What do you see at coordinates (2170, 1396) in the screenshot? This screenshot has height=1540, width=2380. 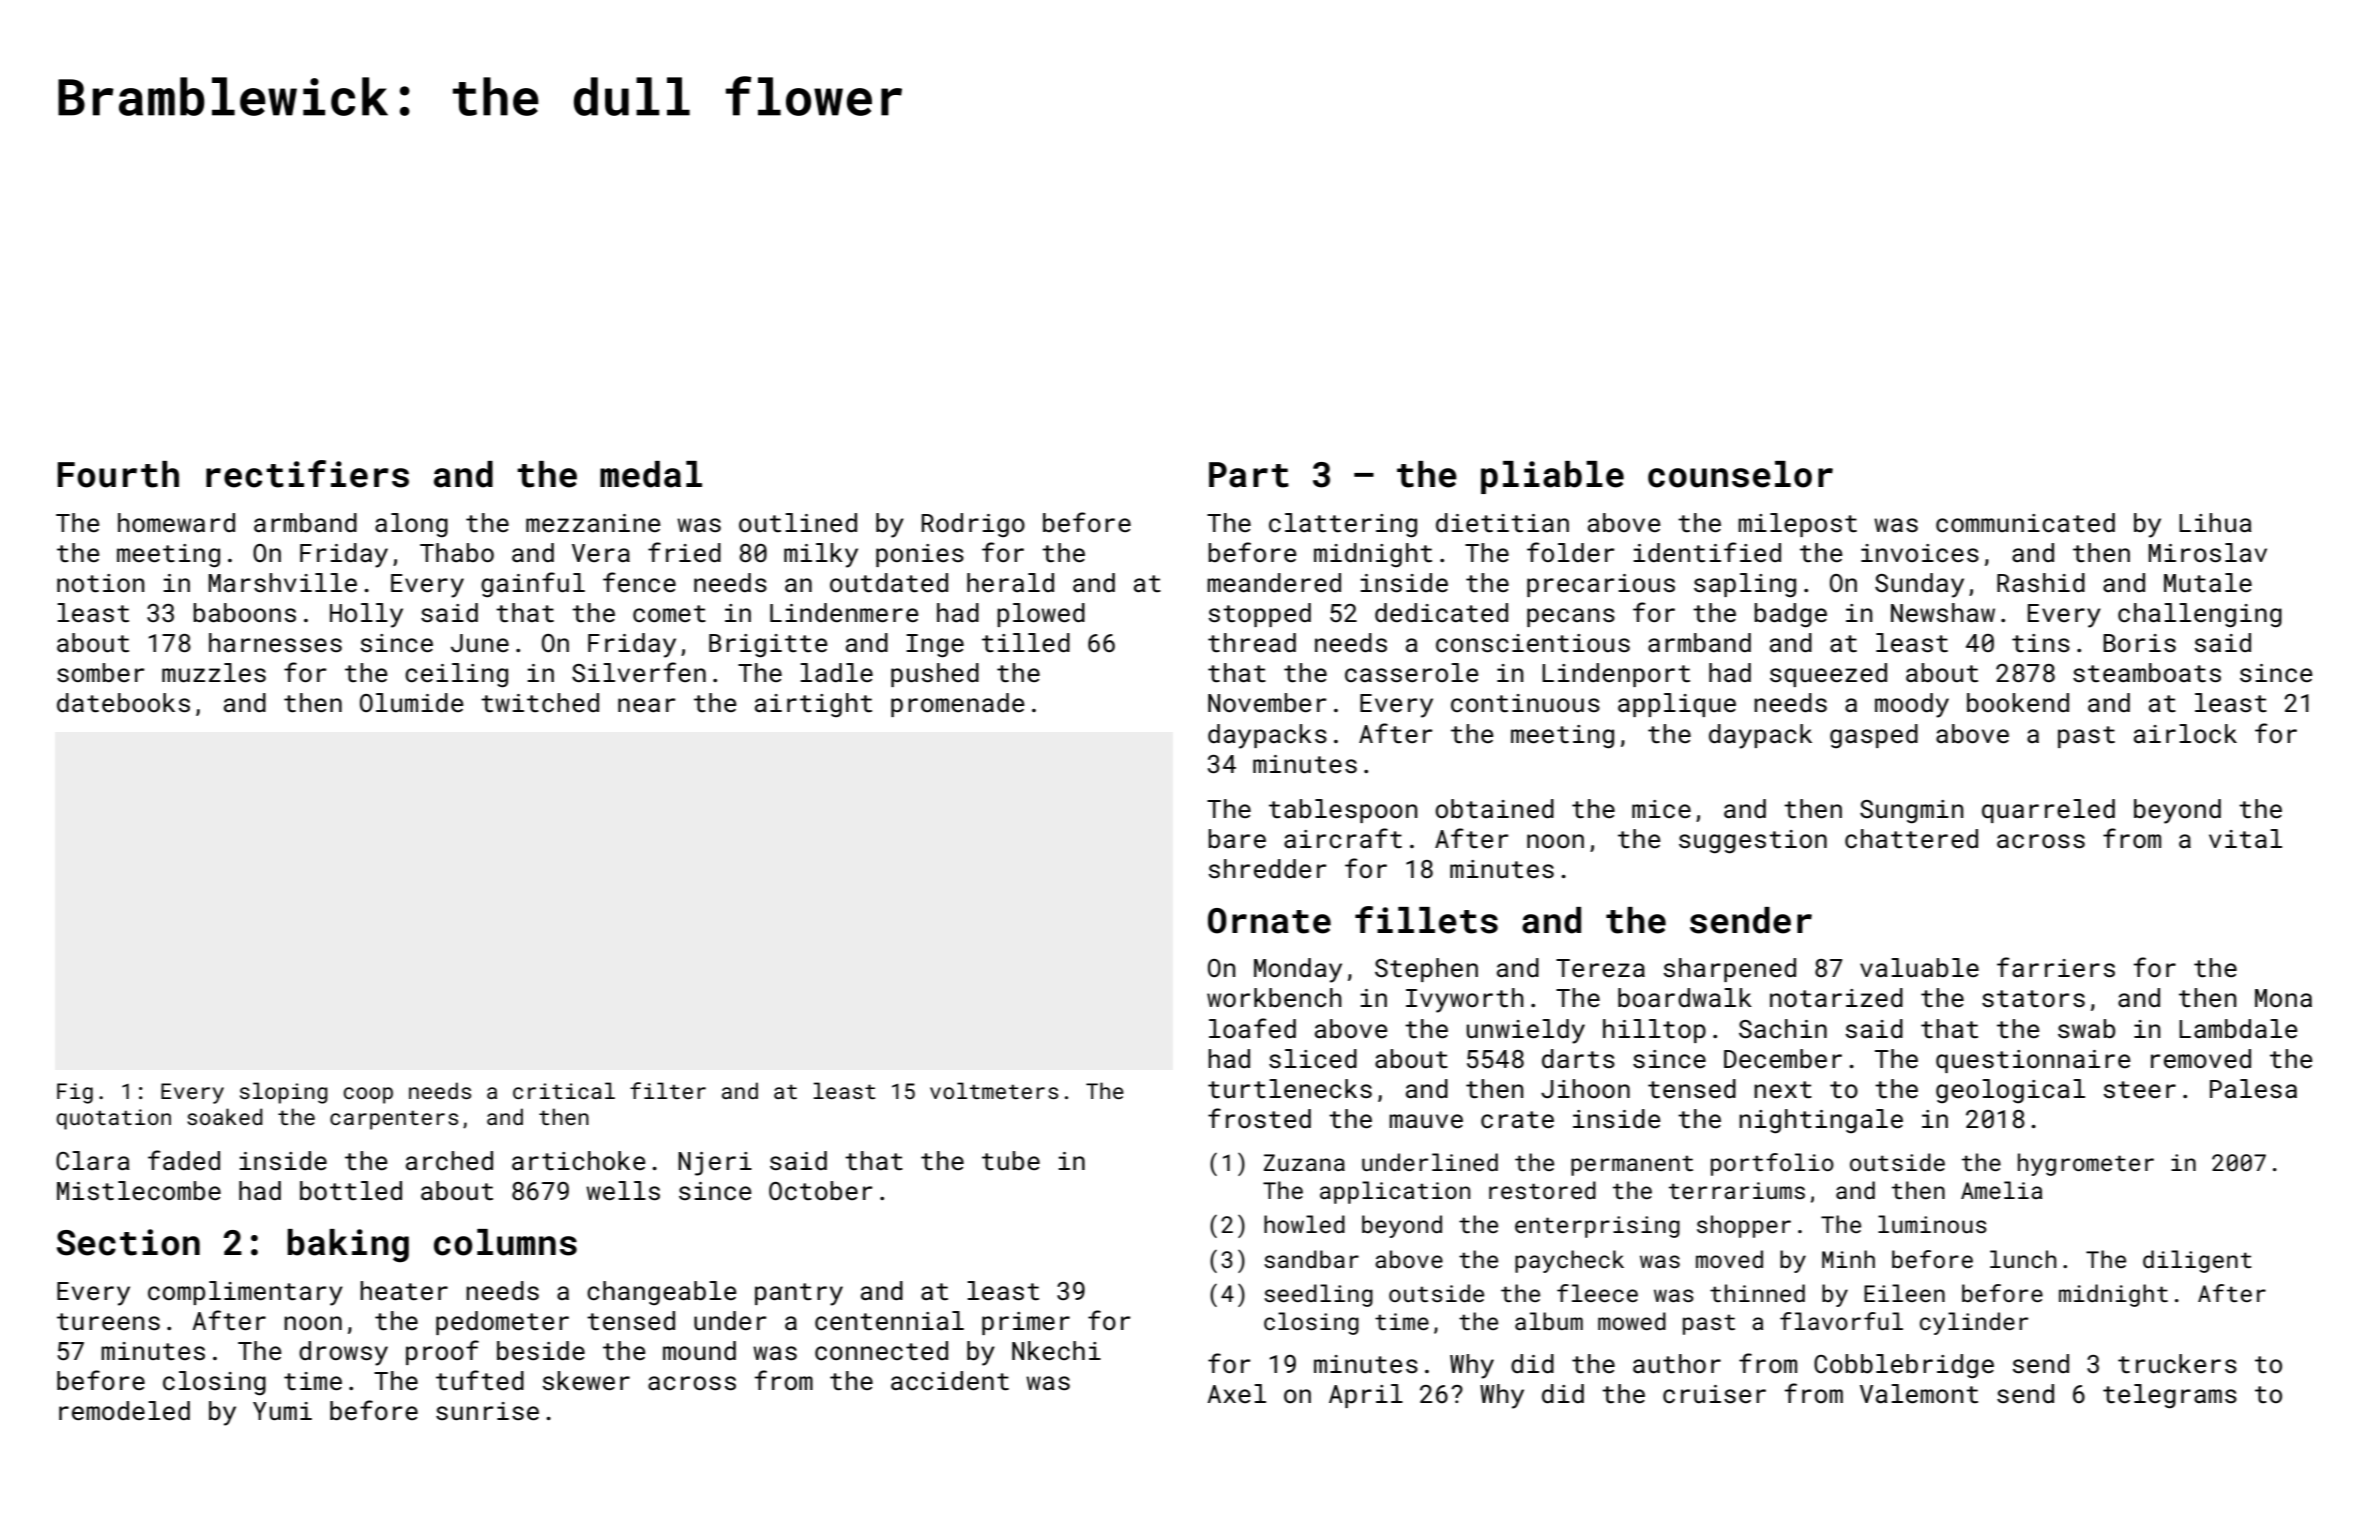 I see `telegrams` at bounding box center [2170, 1396].
